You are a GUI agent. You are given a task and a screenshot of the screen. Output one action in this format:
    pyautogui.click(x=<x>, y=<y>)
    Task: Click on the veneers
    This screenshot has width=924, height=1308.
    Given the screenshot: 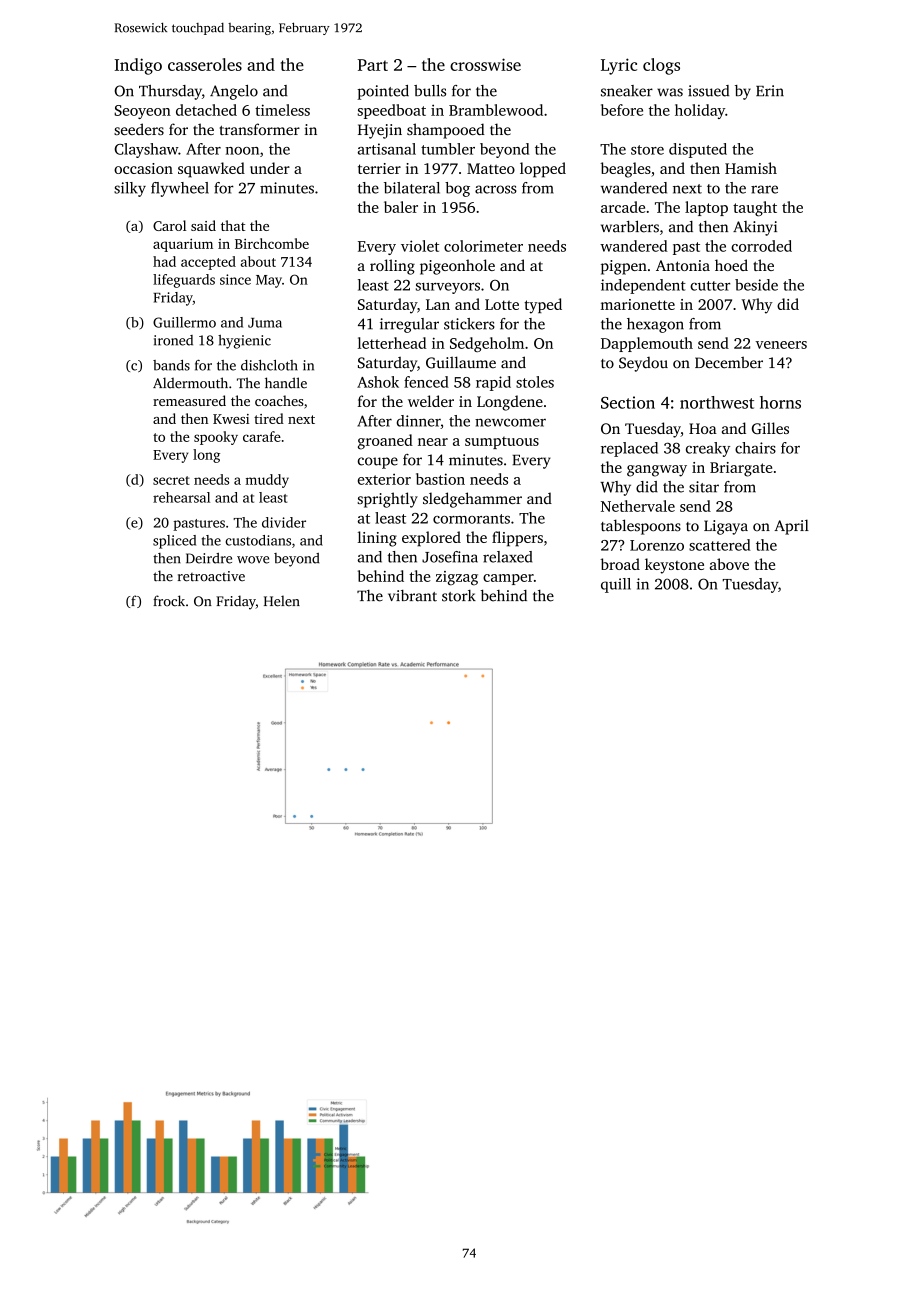 What is the action you would take?
    pyautogui.click(x=781, y=345)
